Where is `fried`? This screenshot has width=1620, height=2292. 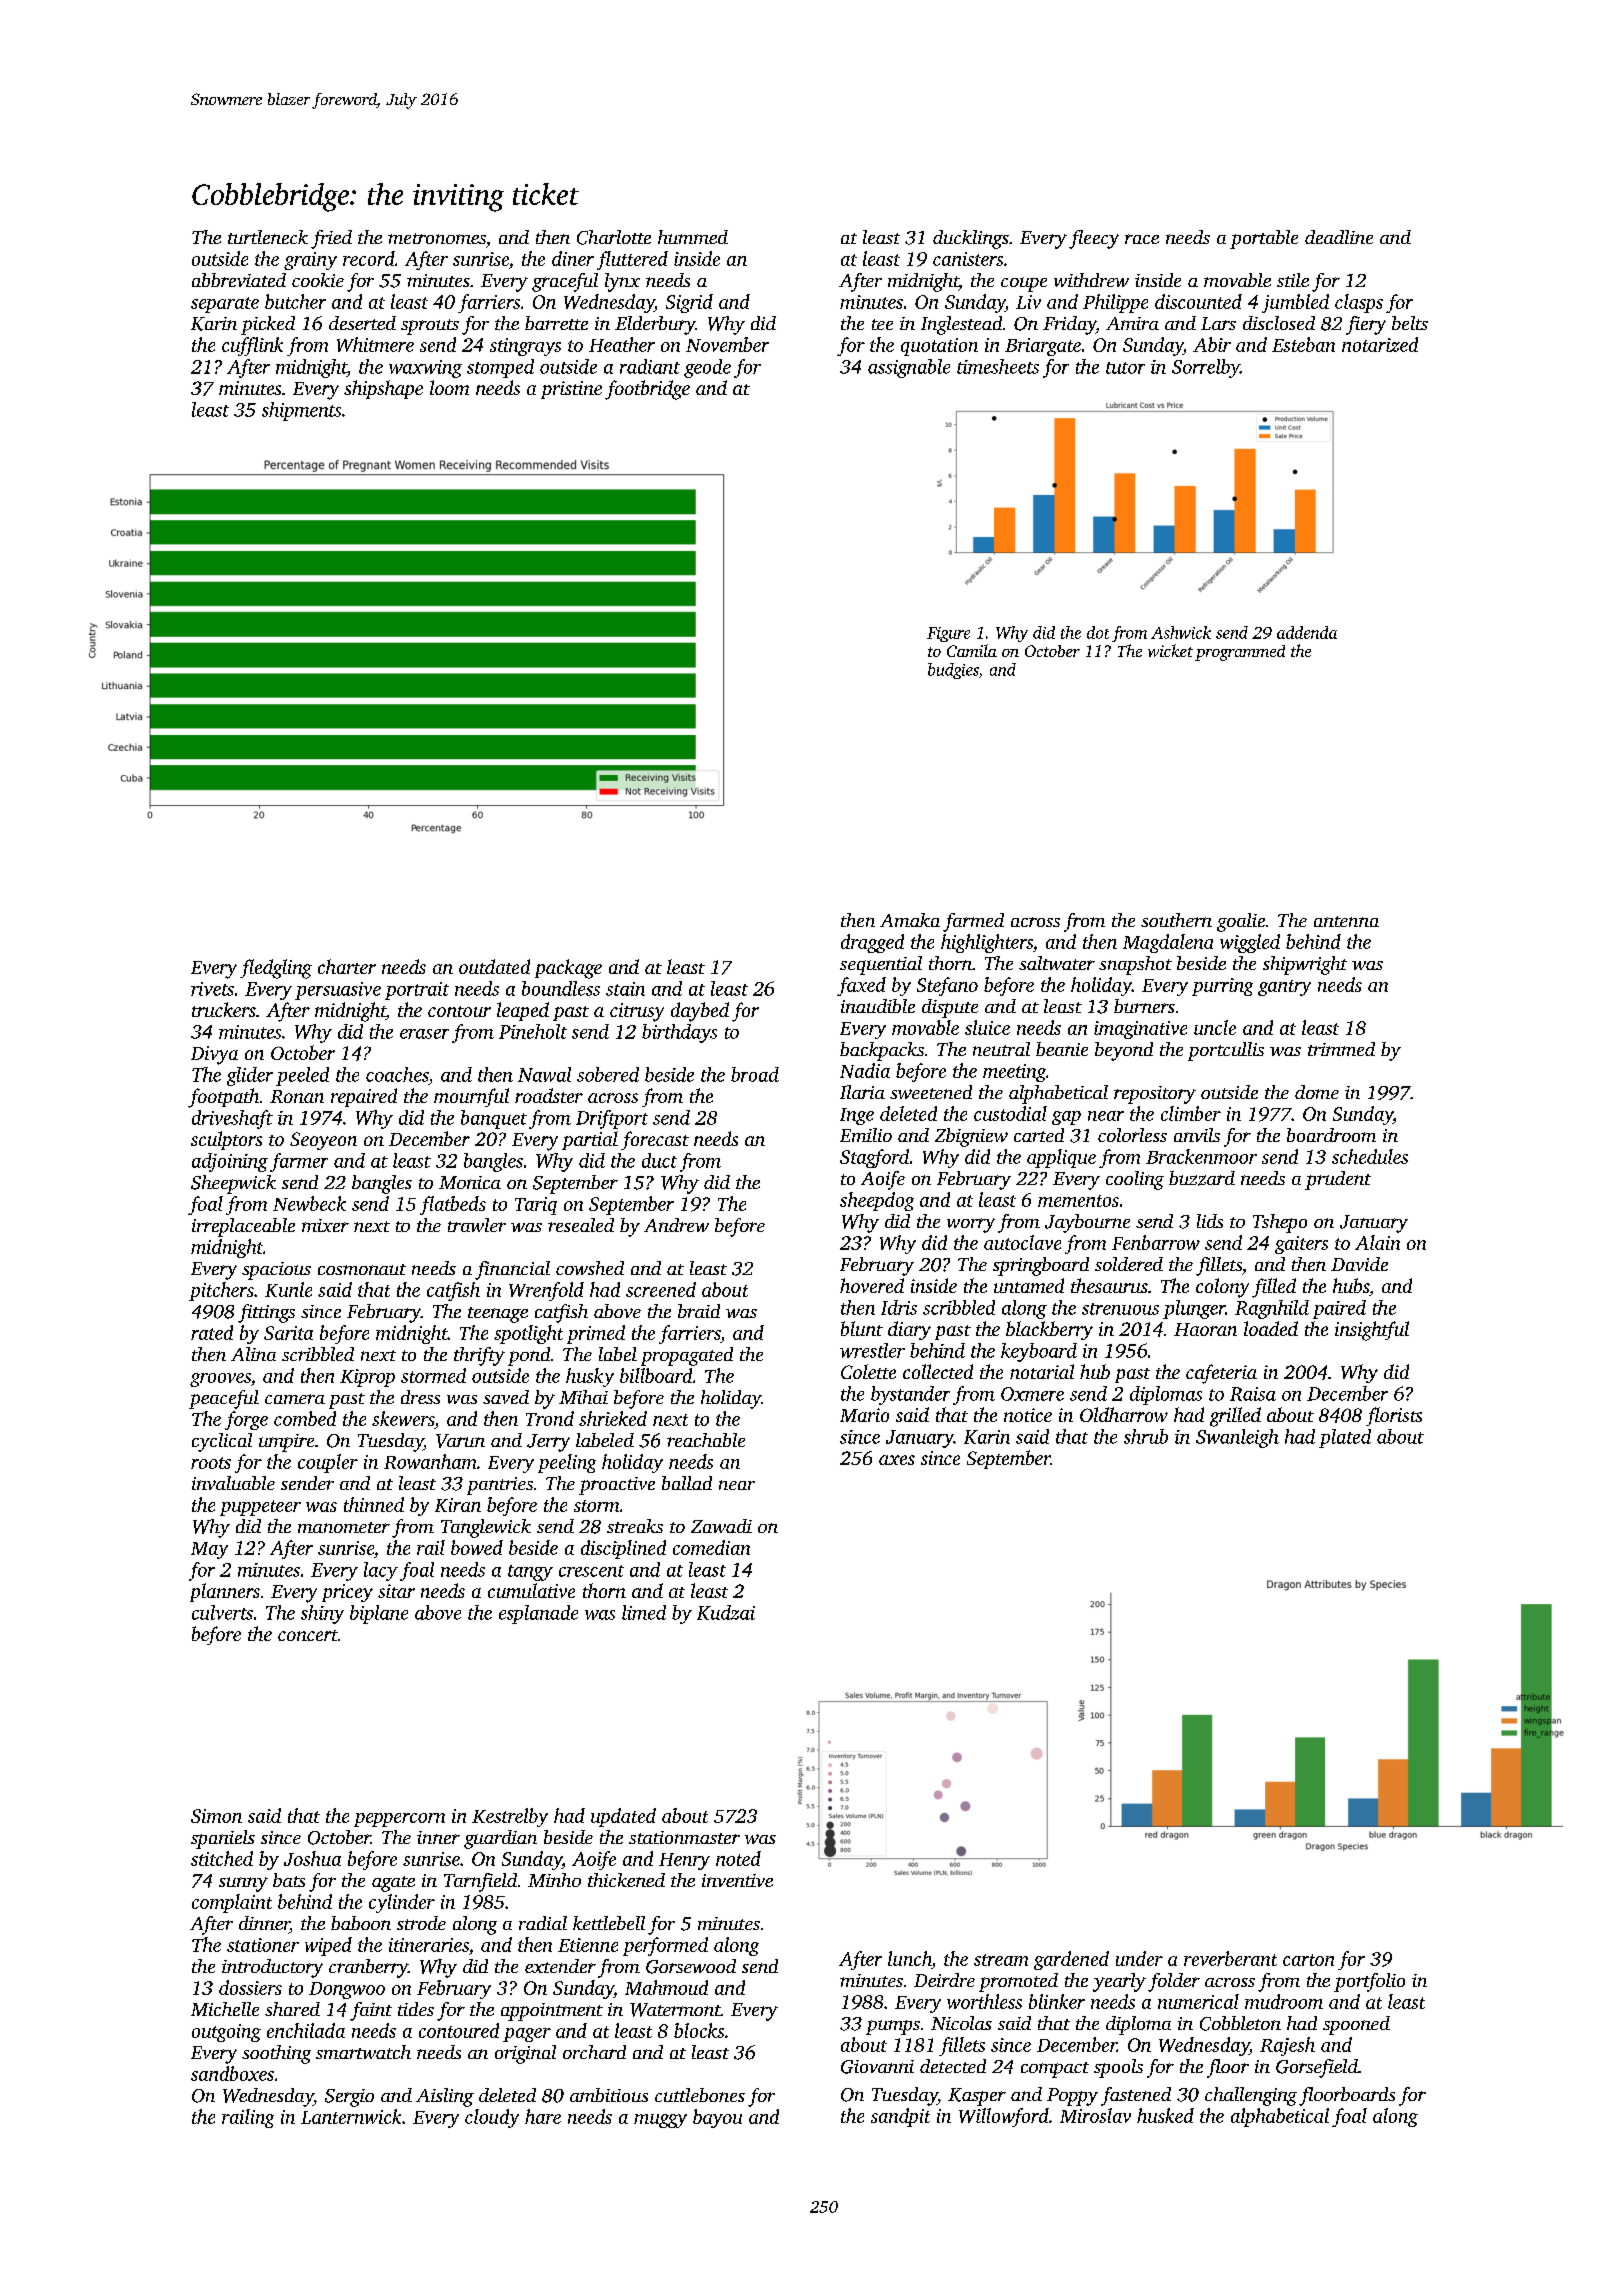 fried is located at coordinates (331, 239).
